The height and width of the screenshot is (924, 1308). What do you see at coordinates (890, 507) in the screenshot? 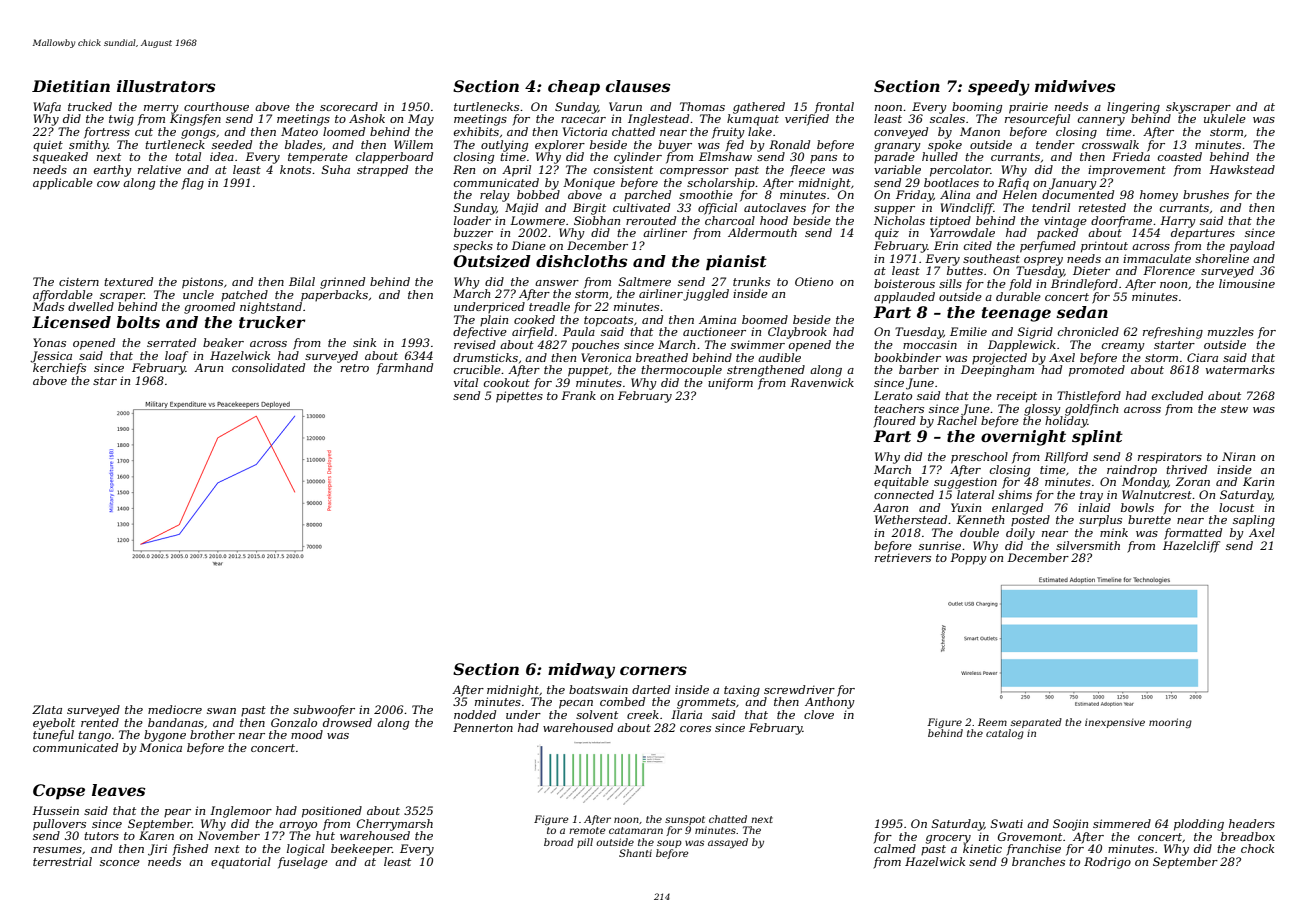
I see `Aaron` at bounding box center [890, 507].
